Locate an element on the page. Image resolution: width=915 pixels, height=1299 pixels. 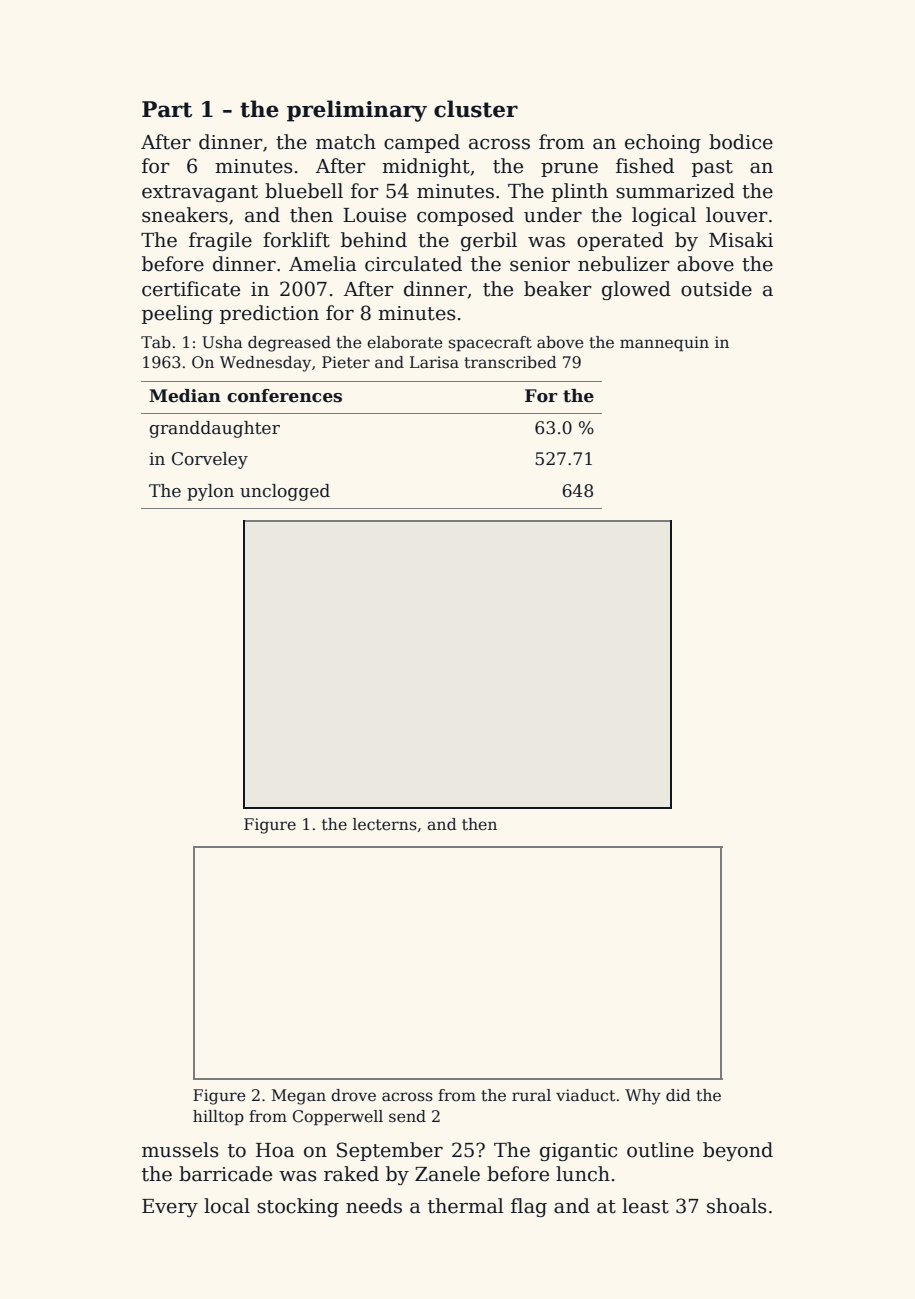
outside is located at coordinates (716, 289).
